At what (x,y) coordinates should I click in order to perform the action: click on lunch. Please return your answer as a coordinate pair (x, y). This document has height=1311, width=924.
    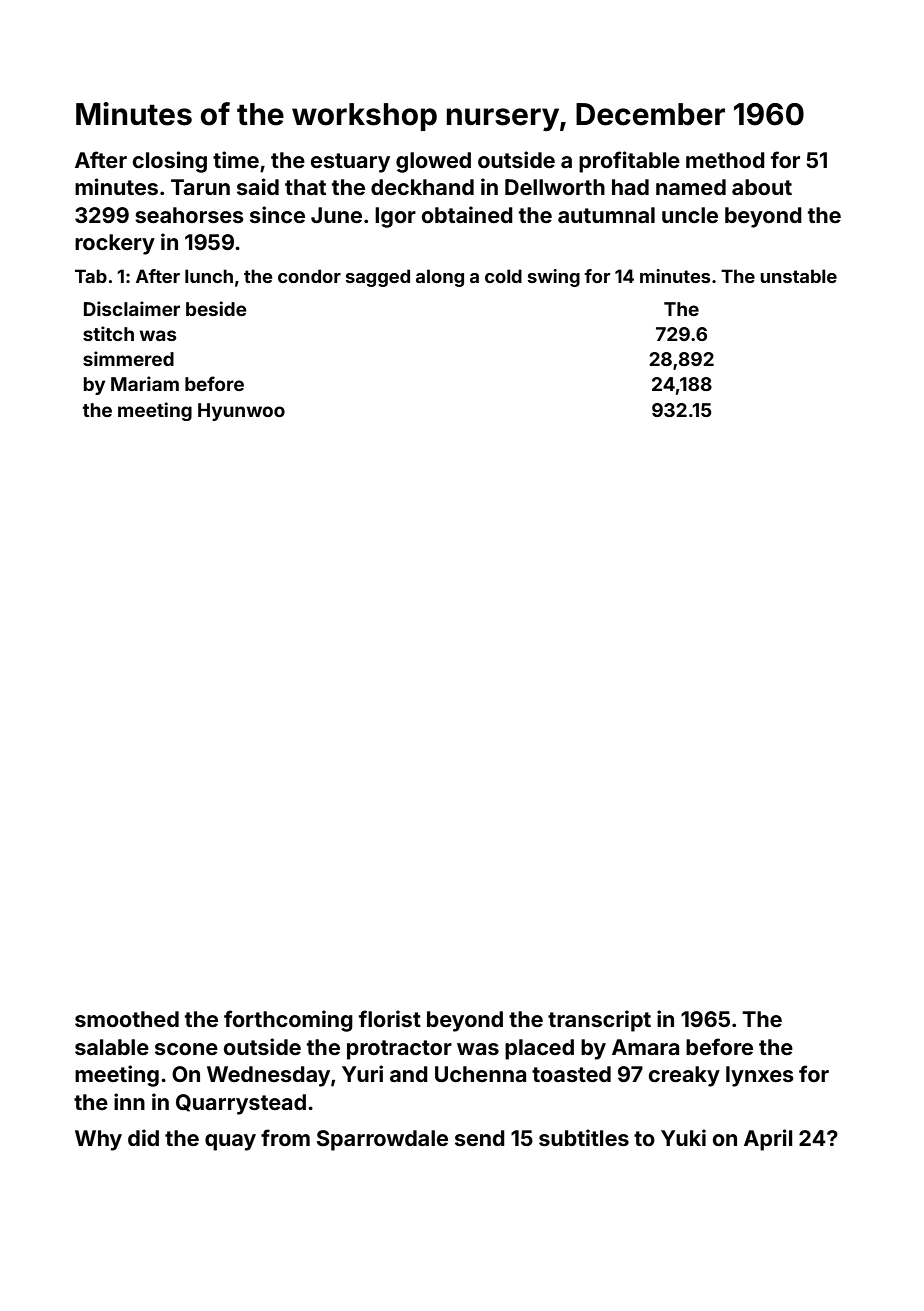
    Looking at the image, I should click on (209, 276).
